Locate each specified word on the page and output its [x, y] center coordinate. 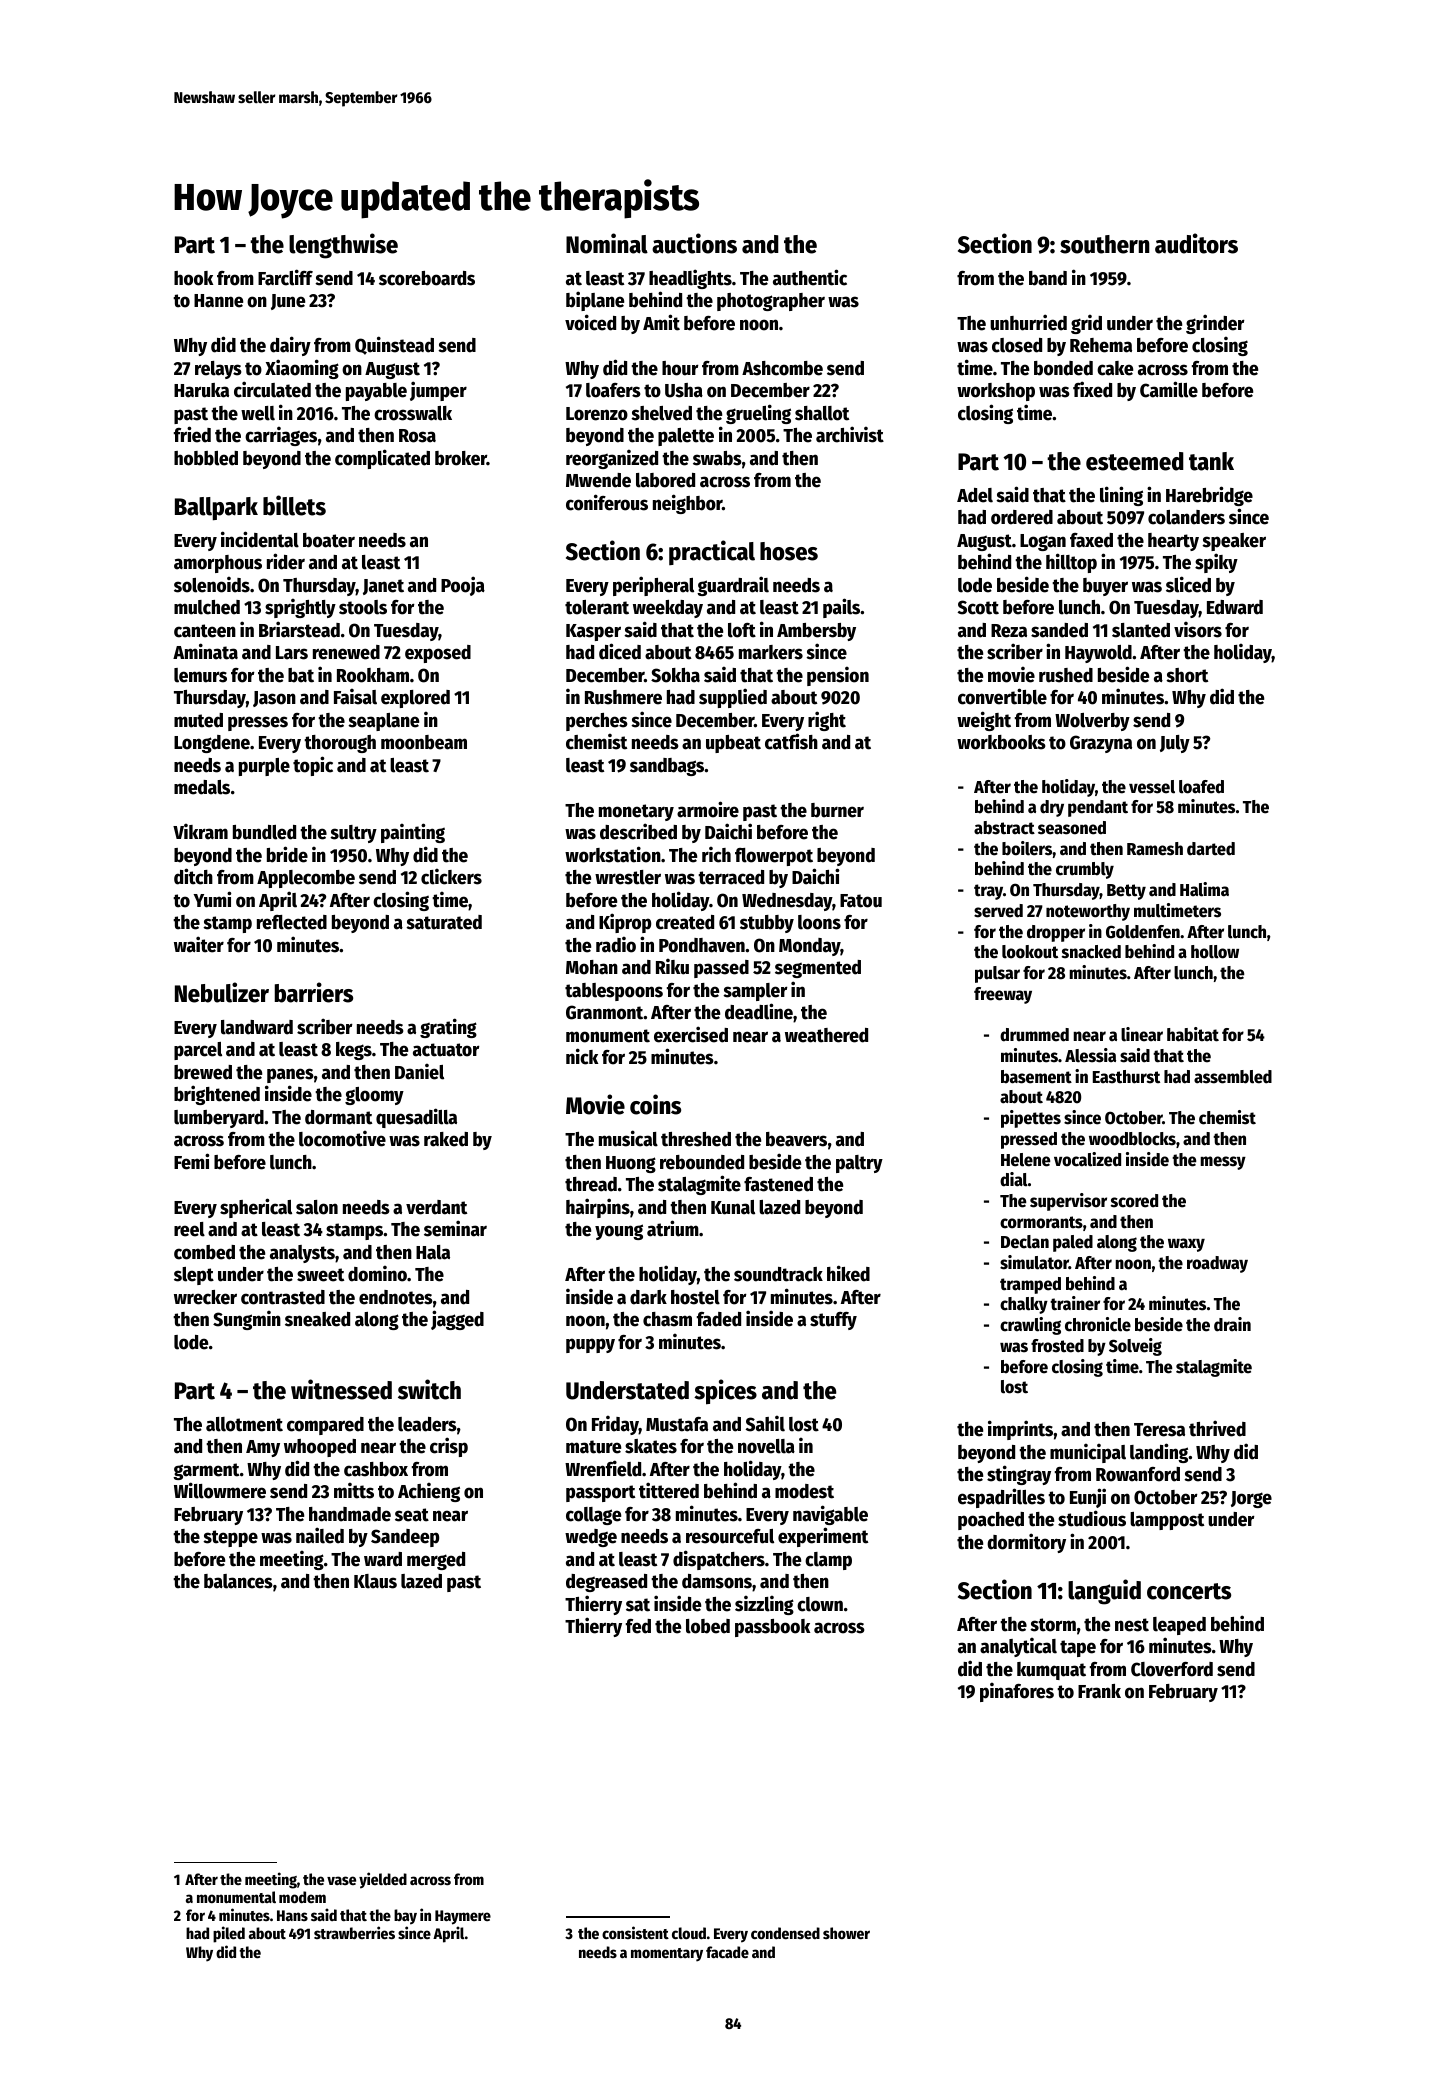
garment [206, 1471]
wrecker [205, 1297]
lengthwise [343, 246]
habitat [1193, 1034]
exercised [691, 1034]
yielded [383, 1880]
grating [448, 1028]
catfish [791, 741]
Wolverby [1092, 722]
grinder [1215, 324]
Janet [383, 587]
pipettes [1031, 1119]
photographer [771, 302]
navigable [830, 1515]
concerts [1189, 1591]
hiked [848, 1273]
